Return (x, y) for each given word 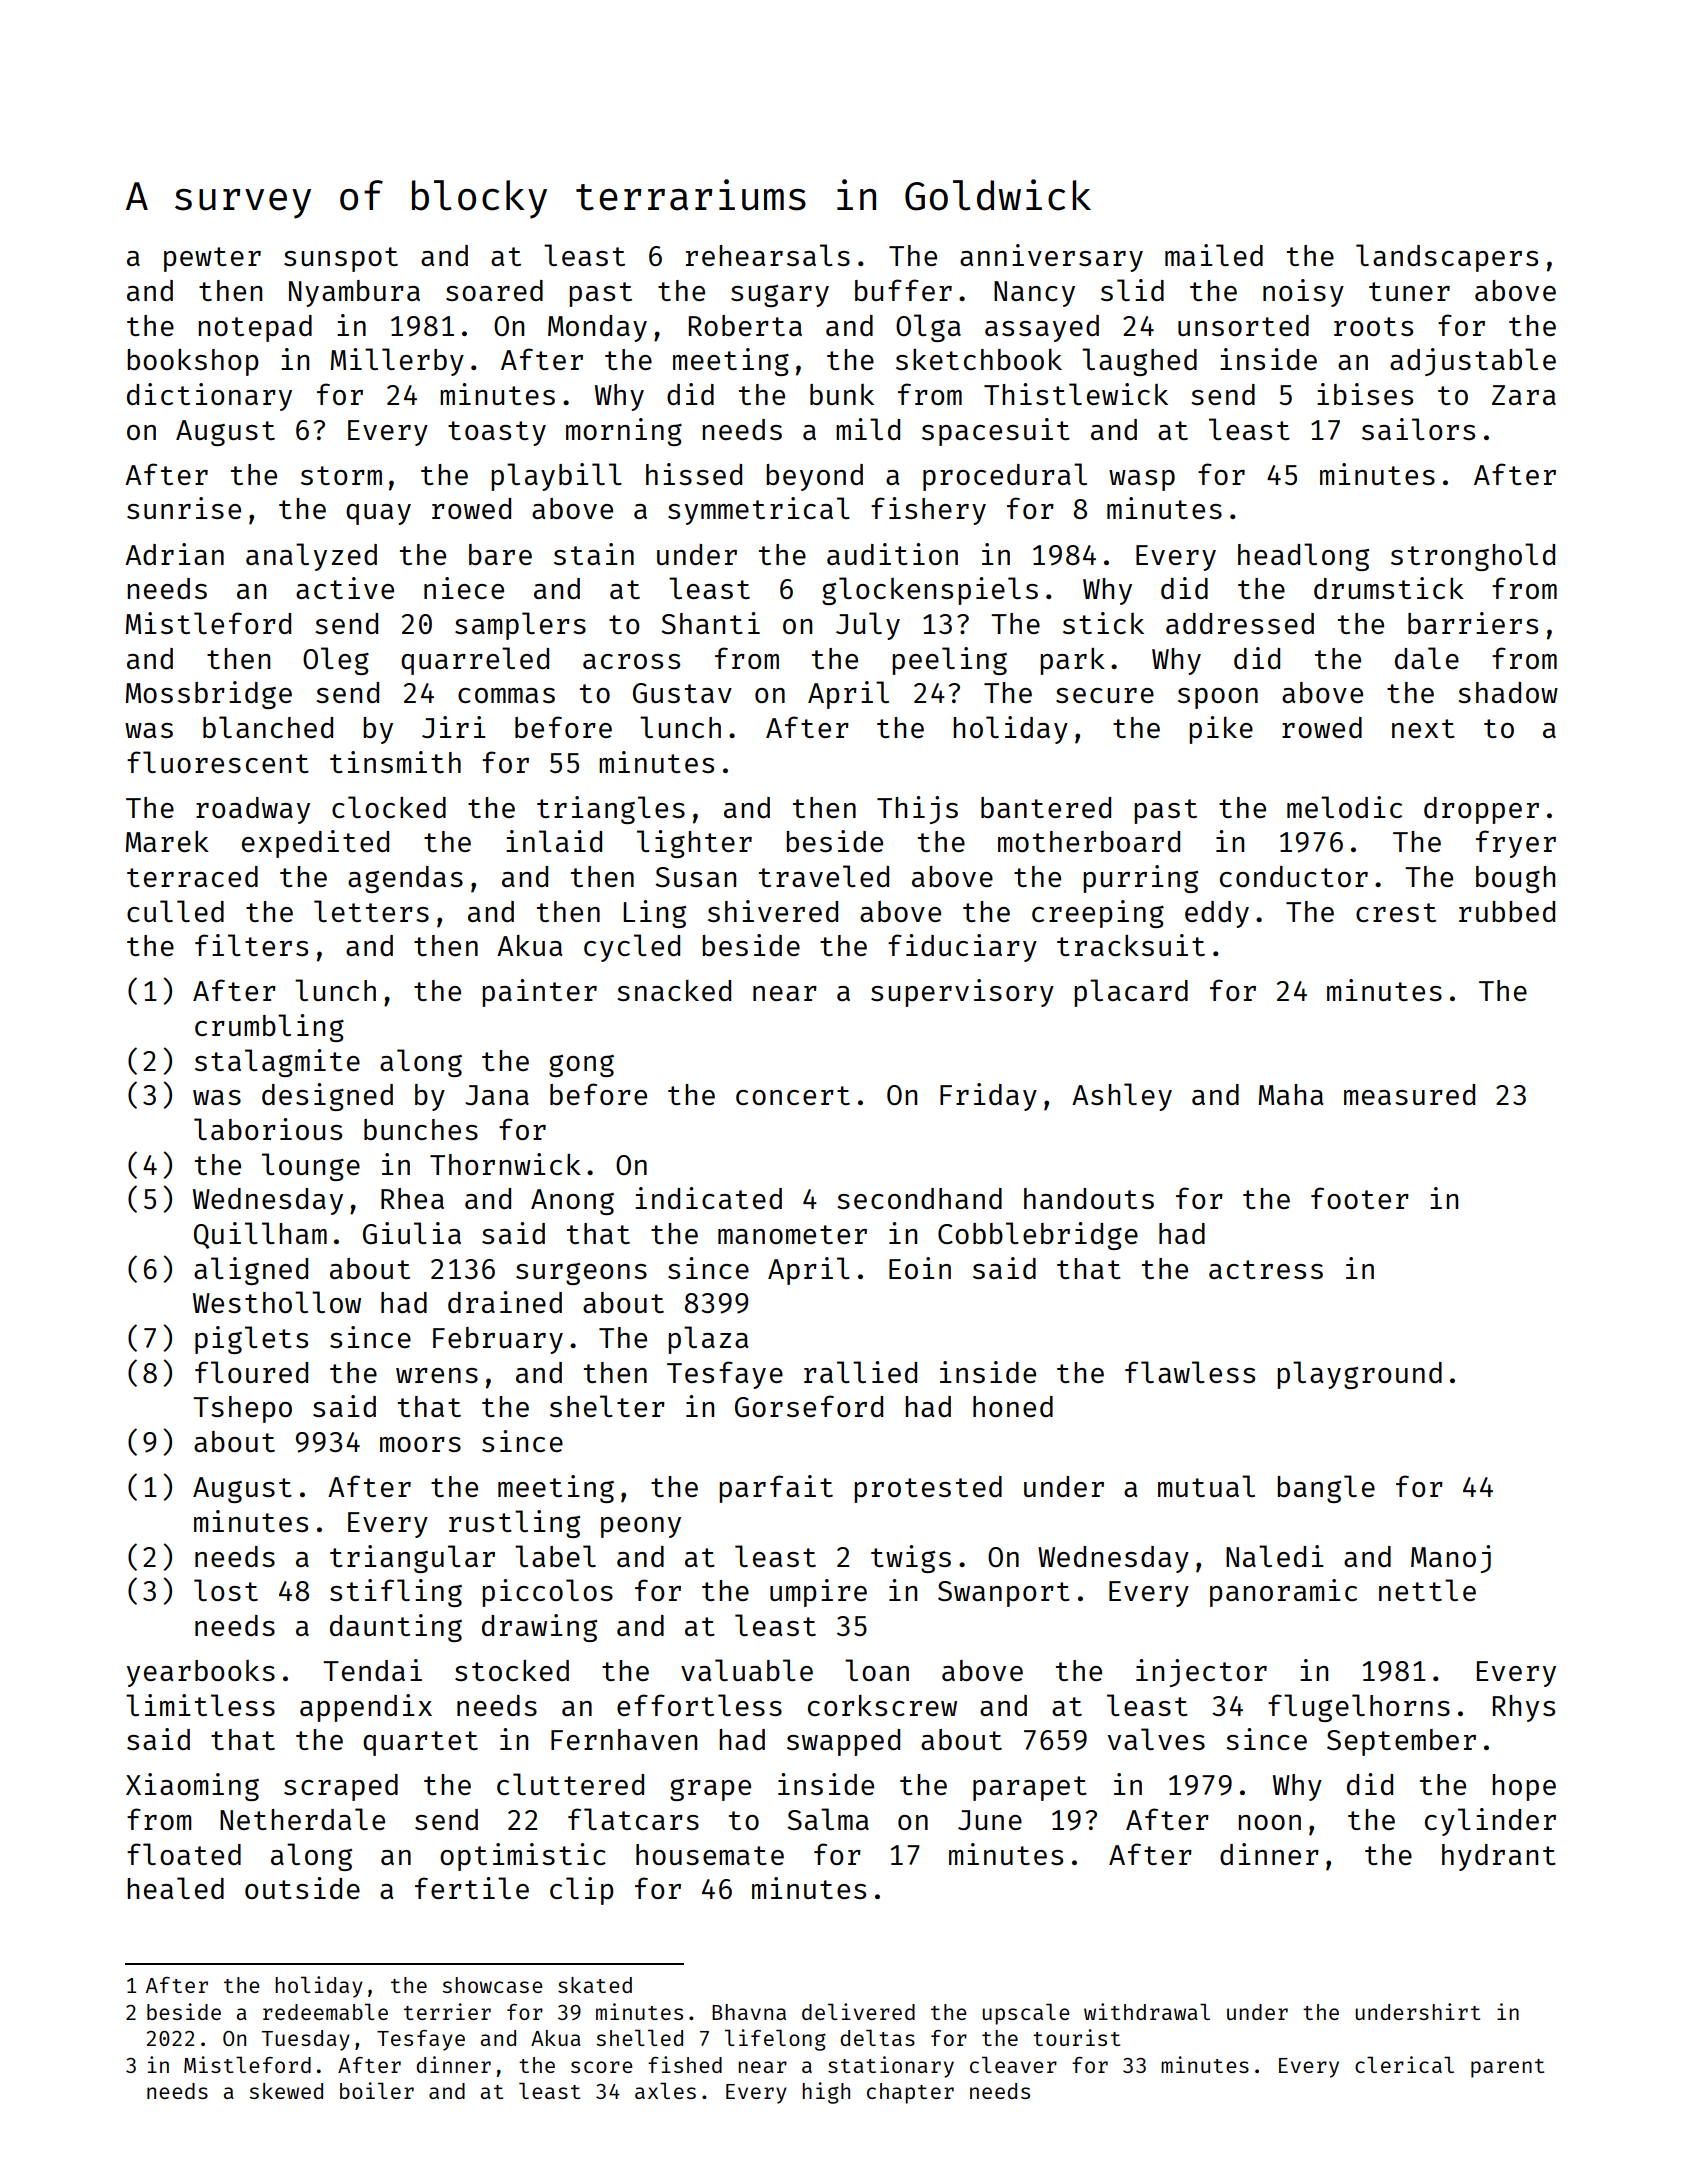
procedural (1005, 477)
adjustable (1473, 362)
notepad (255, 328)
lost (226, 1590)
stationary (891, 2067)
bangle (1326, 1489)
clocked (389, 807)
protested (928, 1489)
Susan (695, 877)
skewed (286, 2091)
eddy (1217, 914)
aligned (251, 1271)
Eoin (920, 1268)
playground (1359, 1375)
